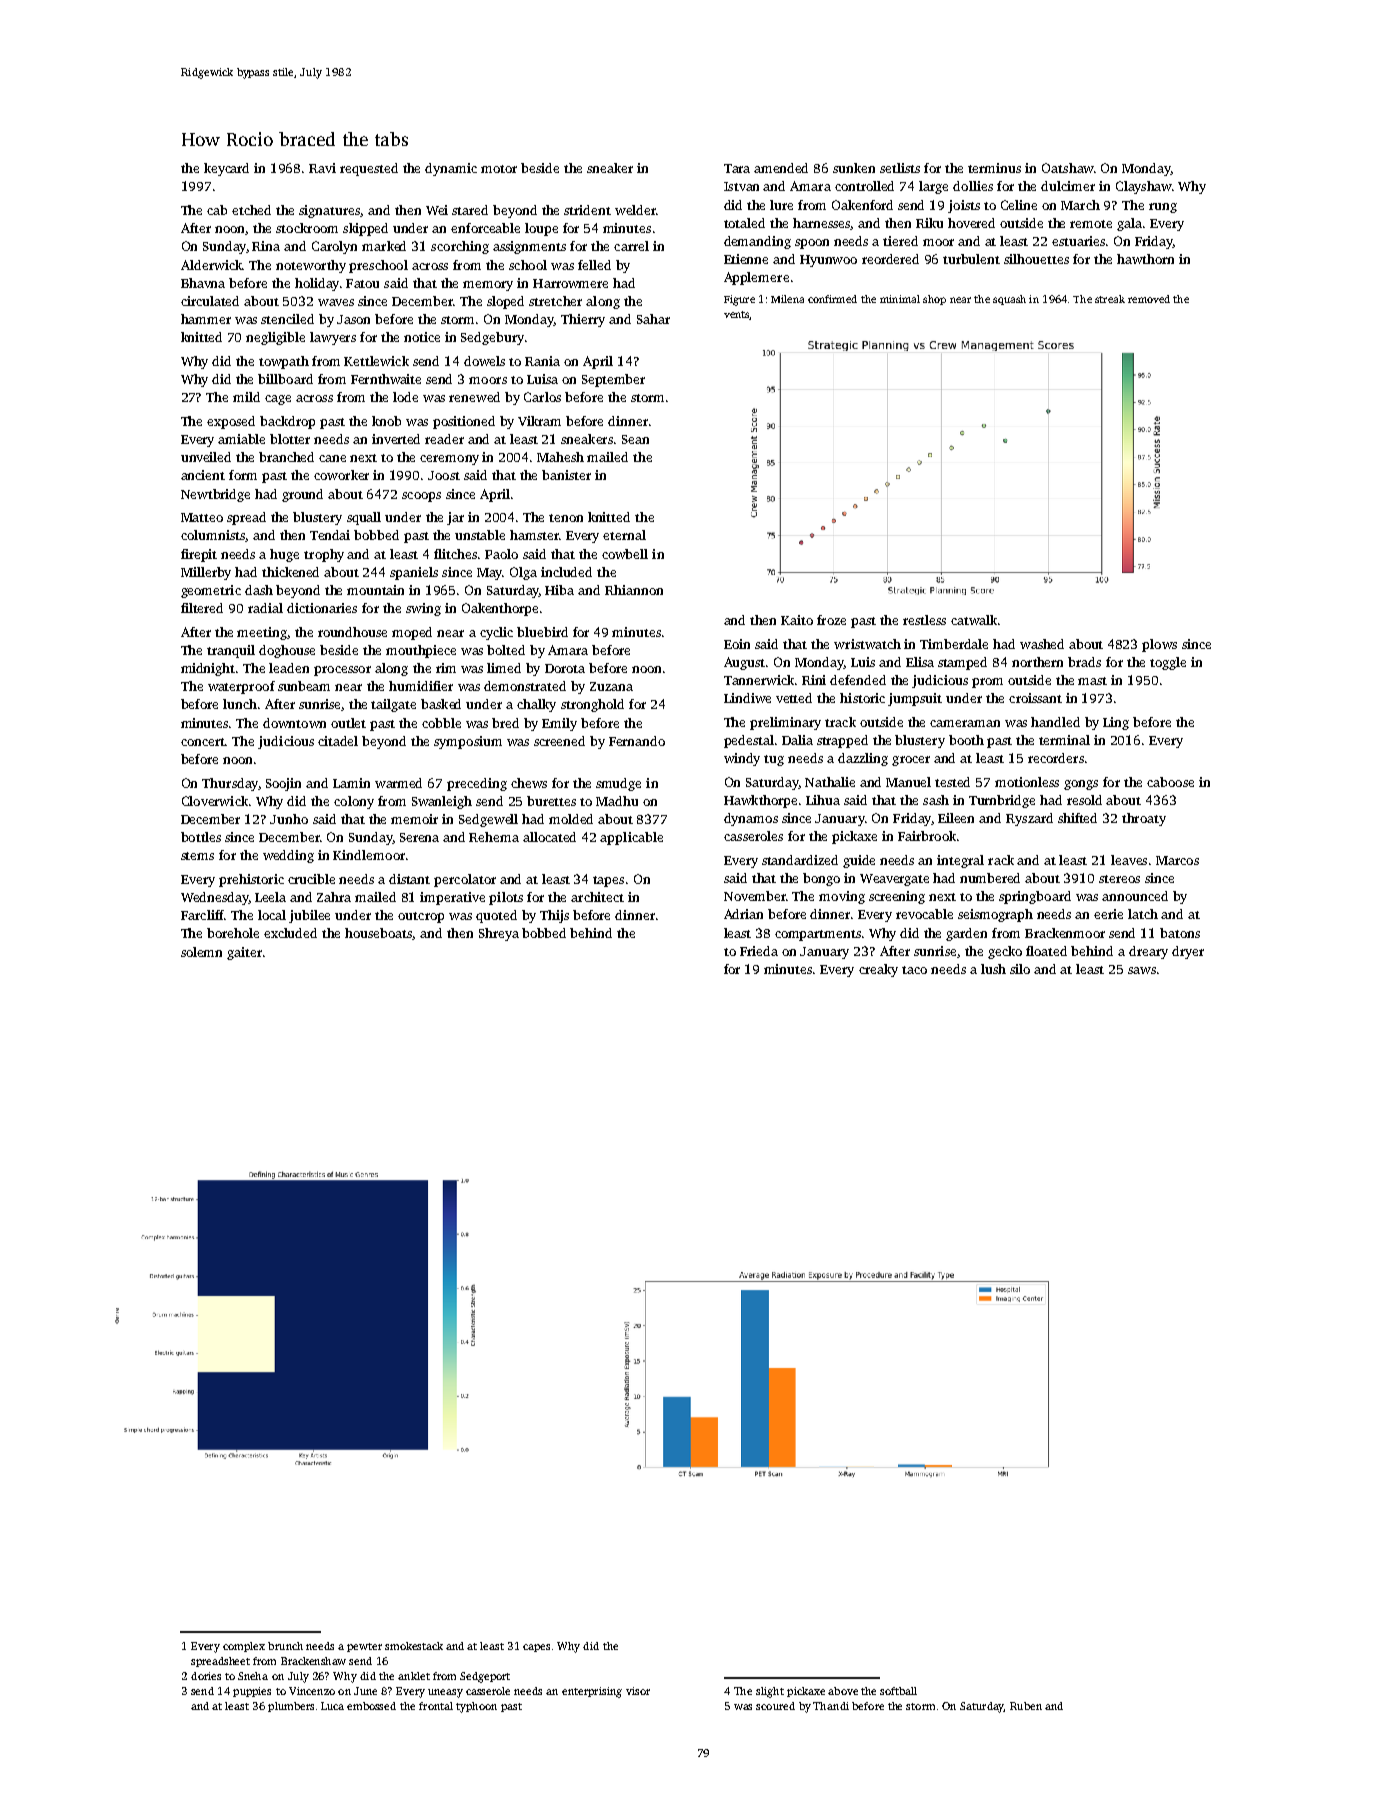 This screenshot has width=1394, height=1804. What do you see at coordinates (201, 952) in the screenshot?
I see `solemn` at bounding box center [201, 952].
